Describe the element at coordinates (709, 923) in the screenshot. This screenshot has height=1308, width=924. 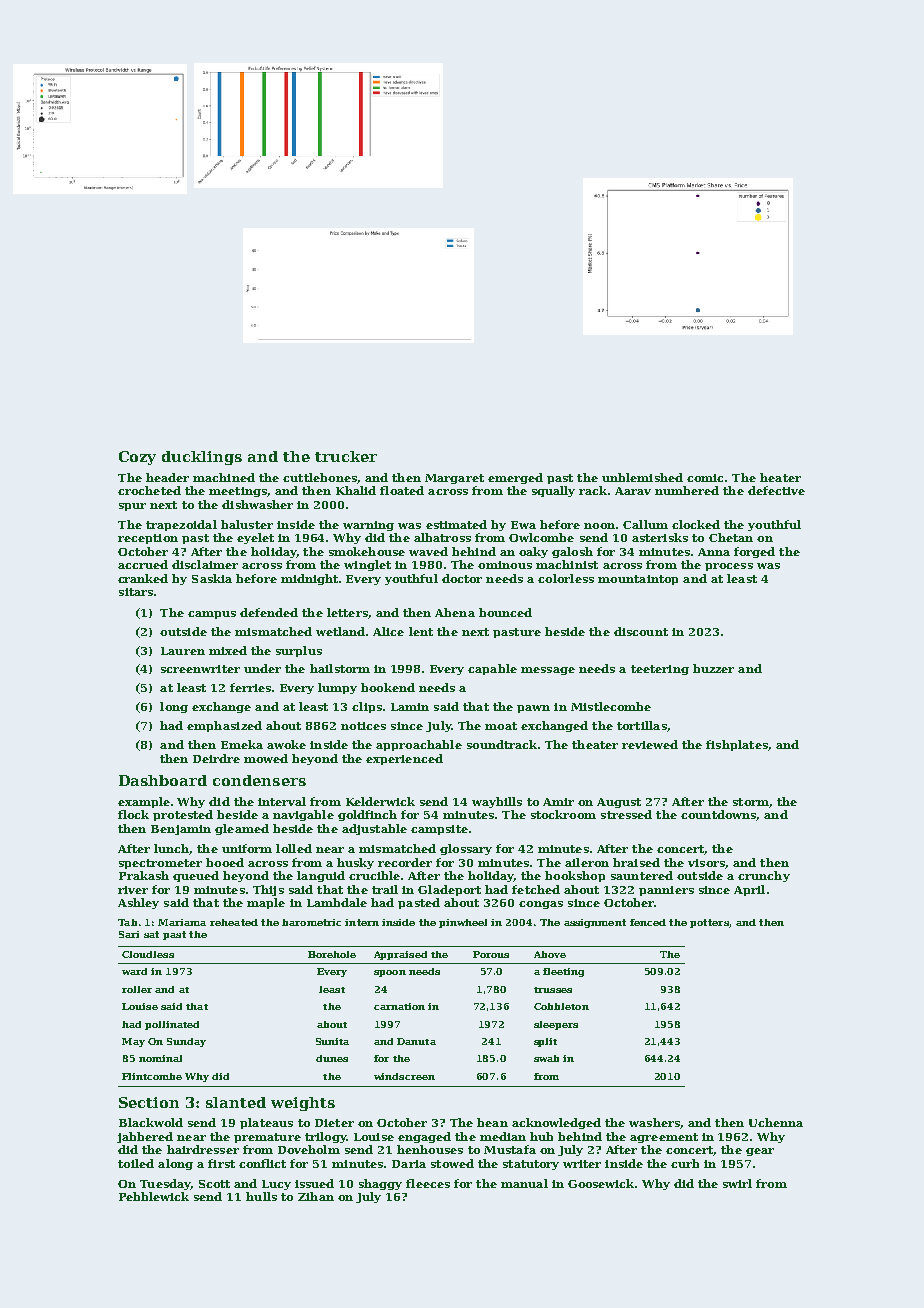
I see `potters` at that location.
